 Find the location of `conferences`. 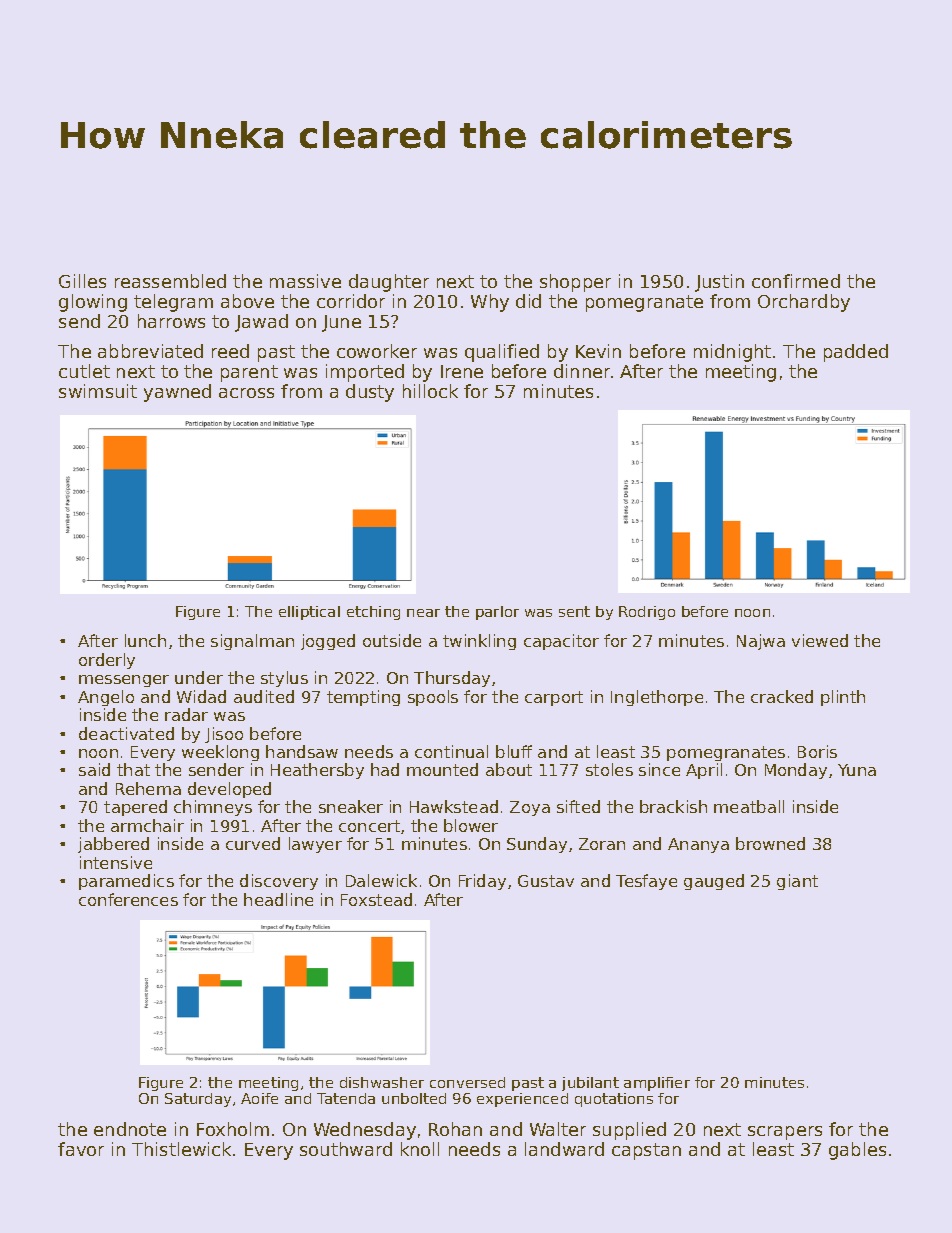

conferences is located at coordinates (128, 899).
